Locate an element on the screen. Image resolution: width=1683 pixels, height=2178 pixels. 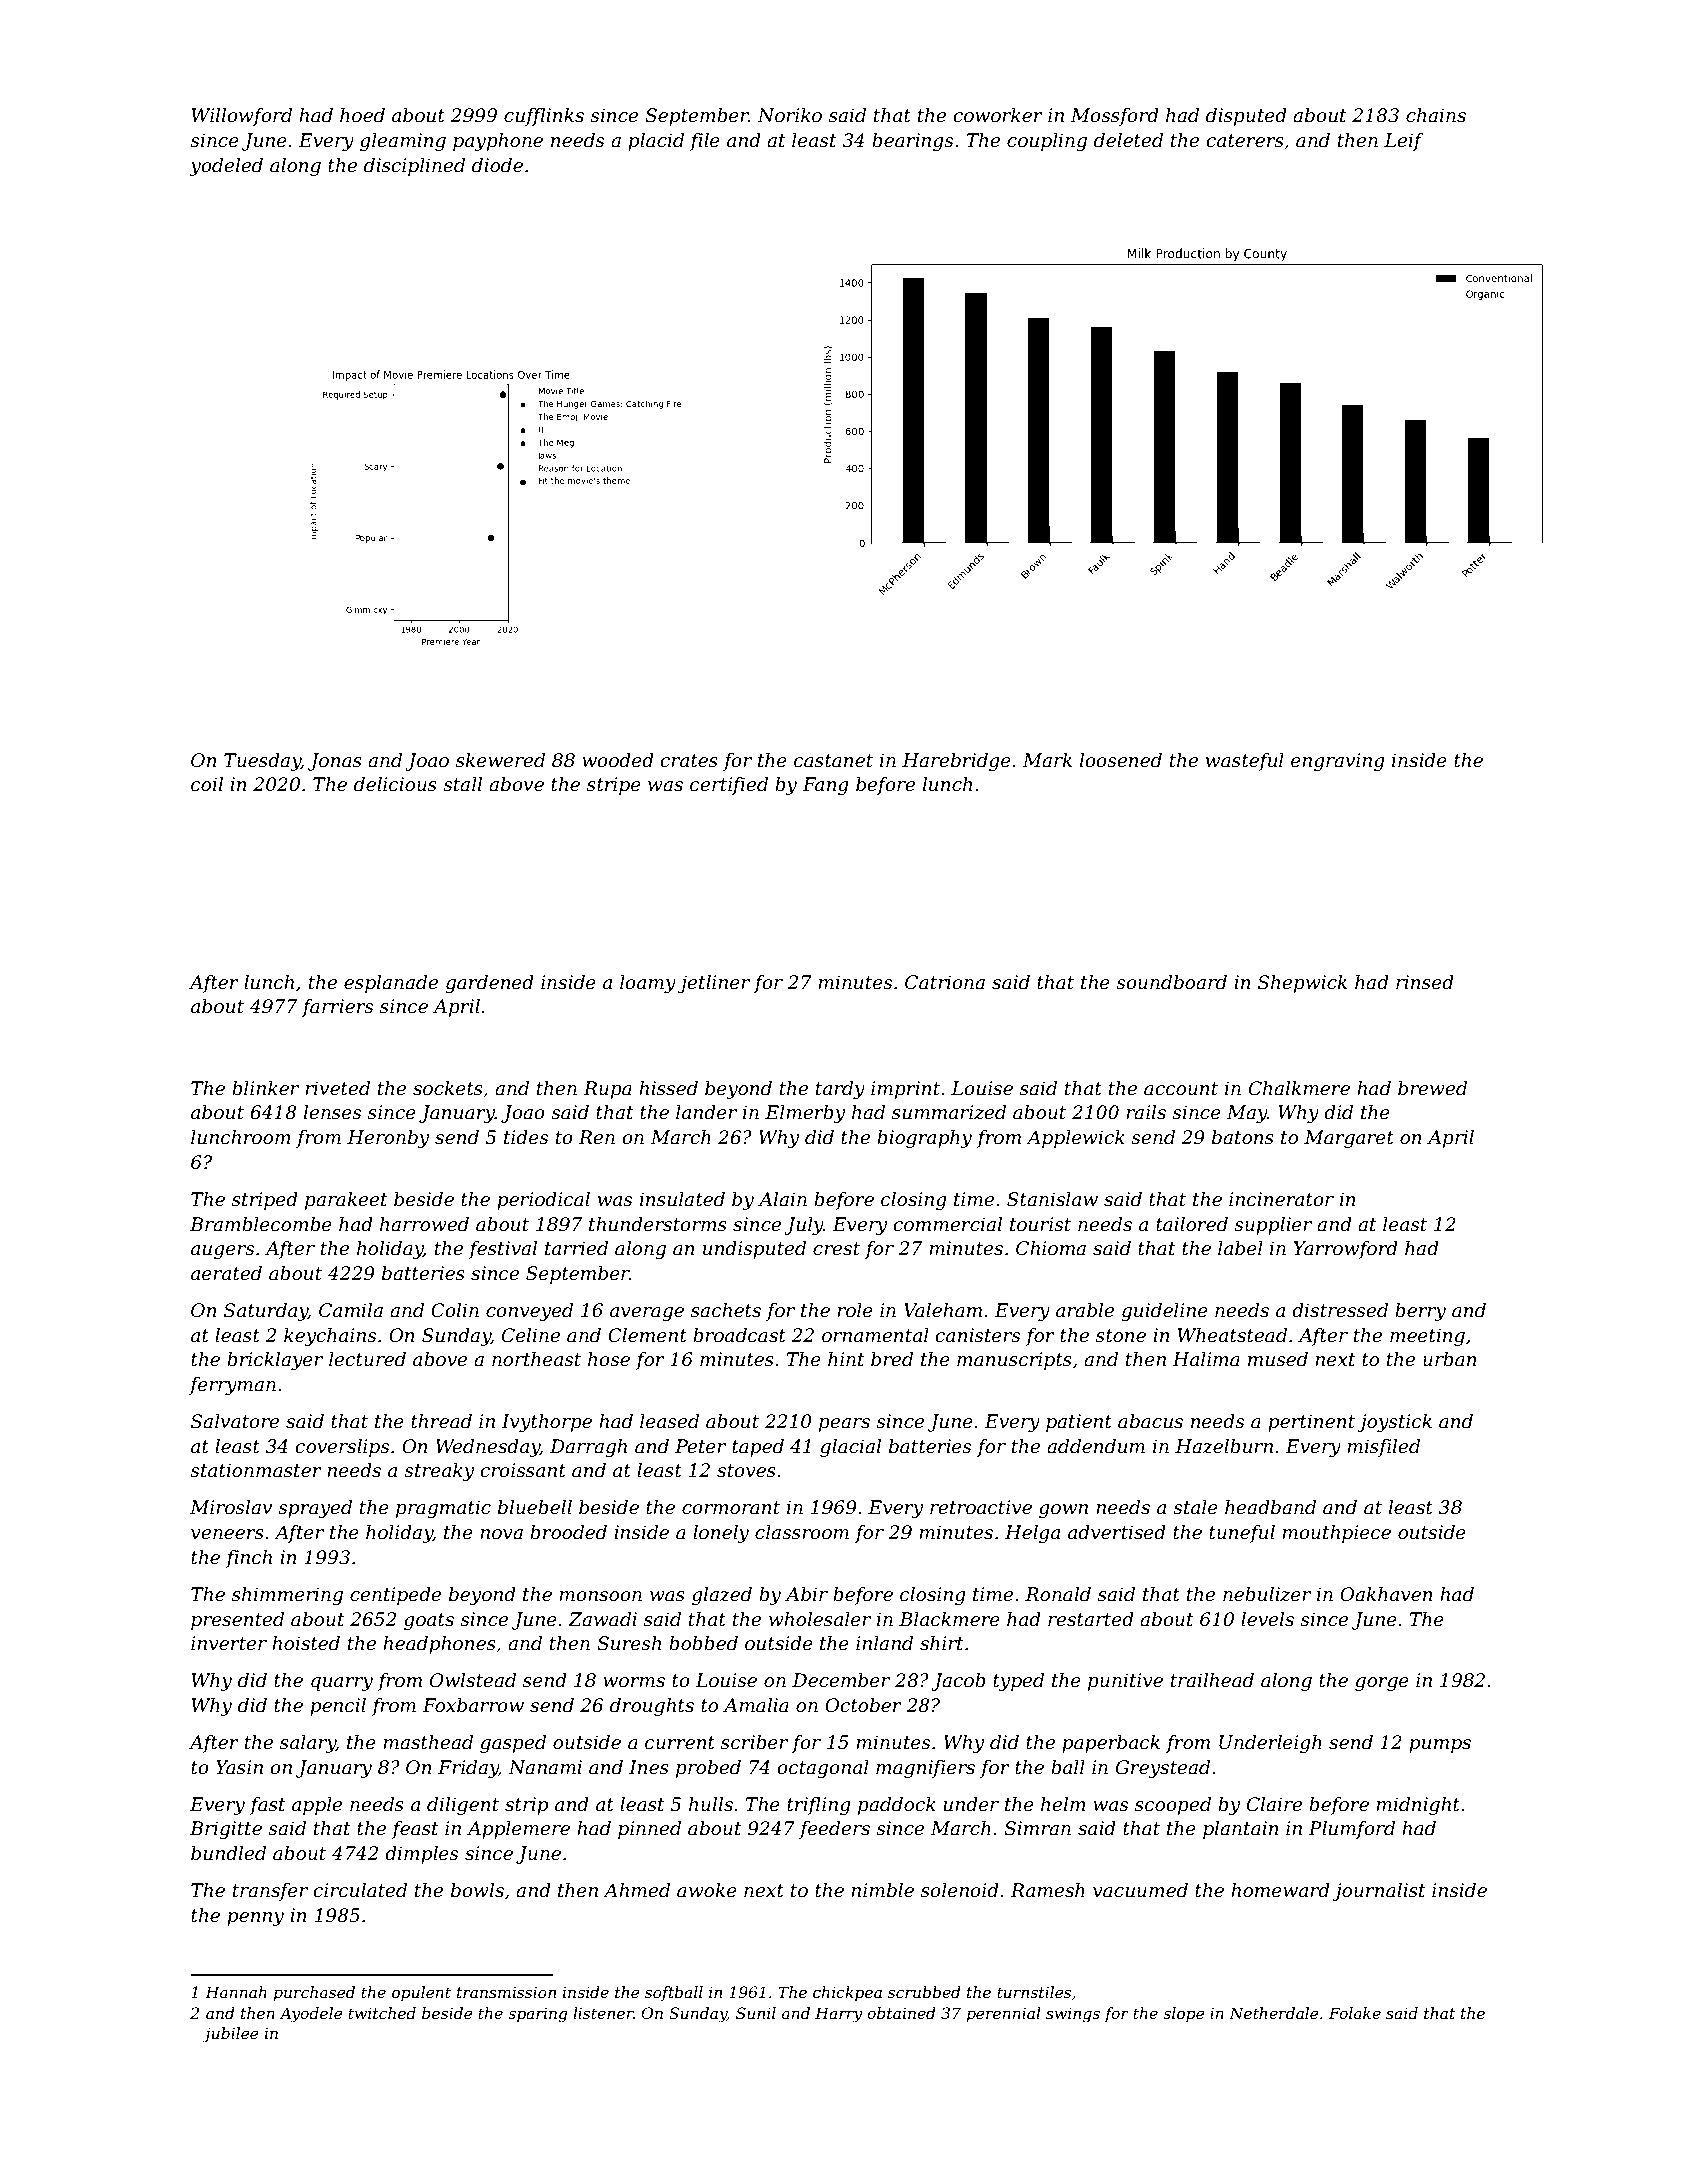
Noriko is located at coordinates (789, 115).
